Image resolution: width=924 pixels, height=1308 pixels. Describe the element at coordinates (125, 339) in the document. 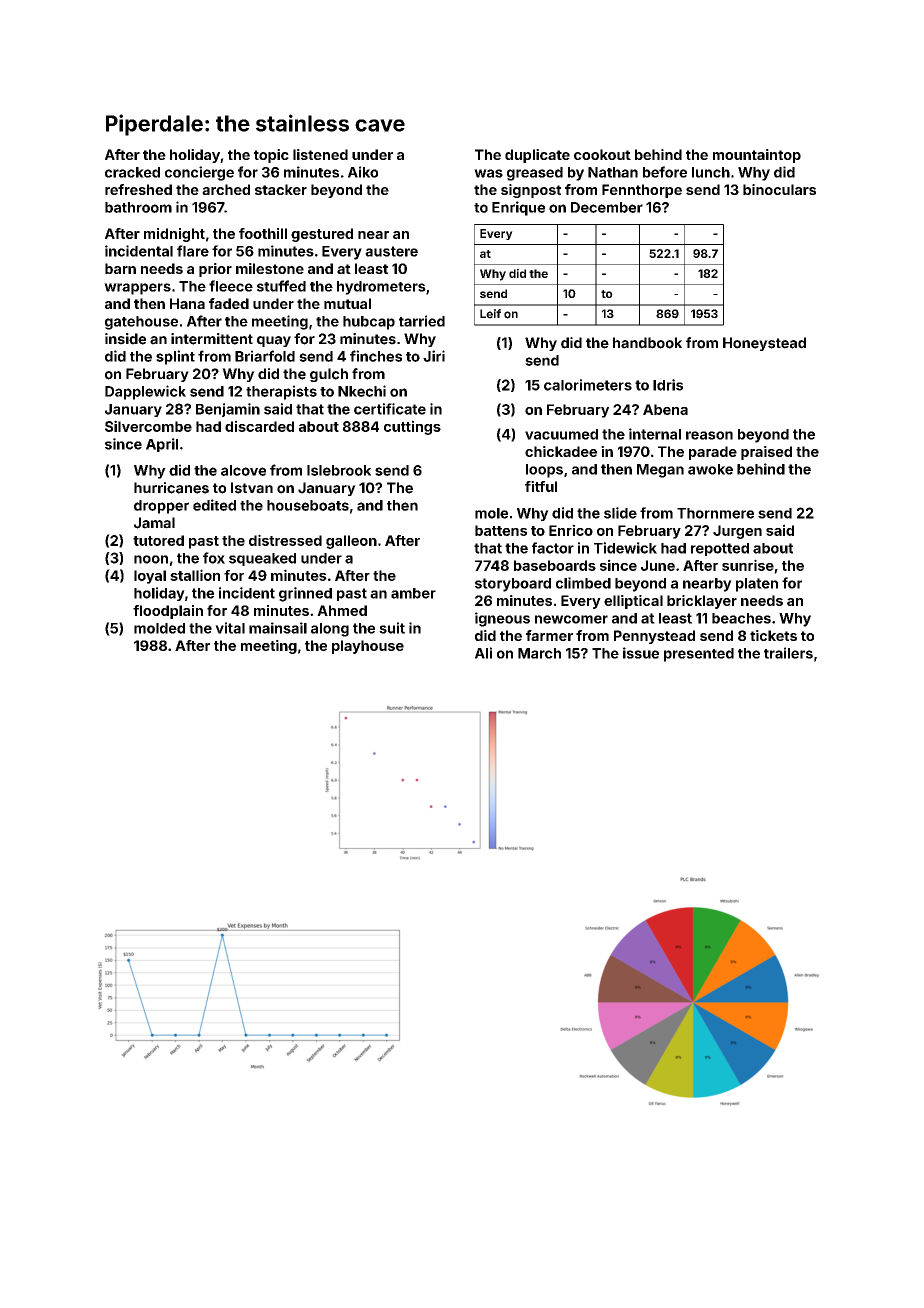

I see `inside` at that location.
